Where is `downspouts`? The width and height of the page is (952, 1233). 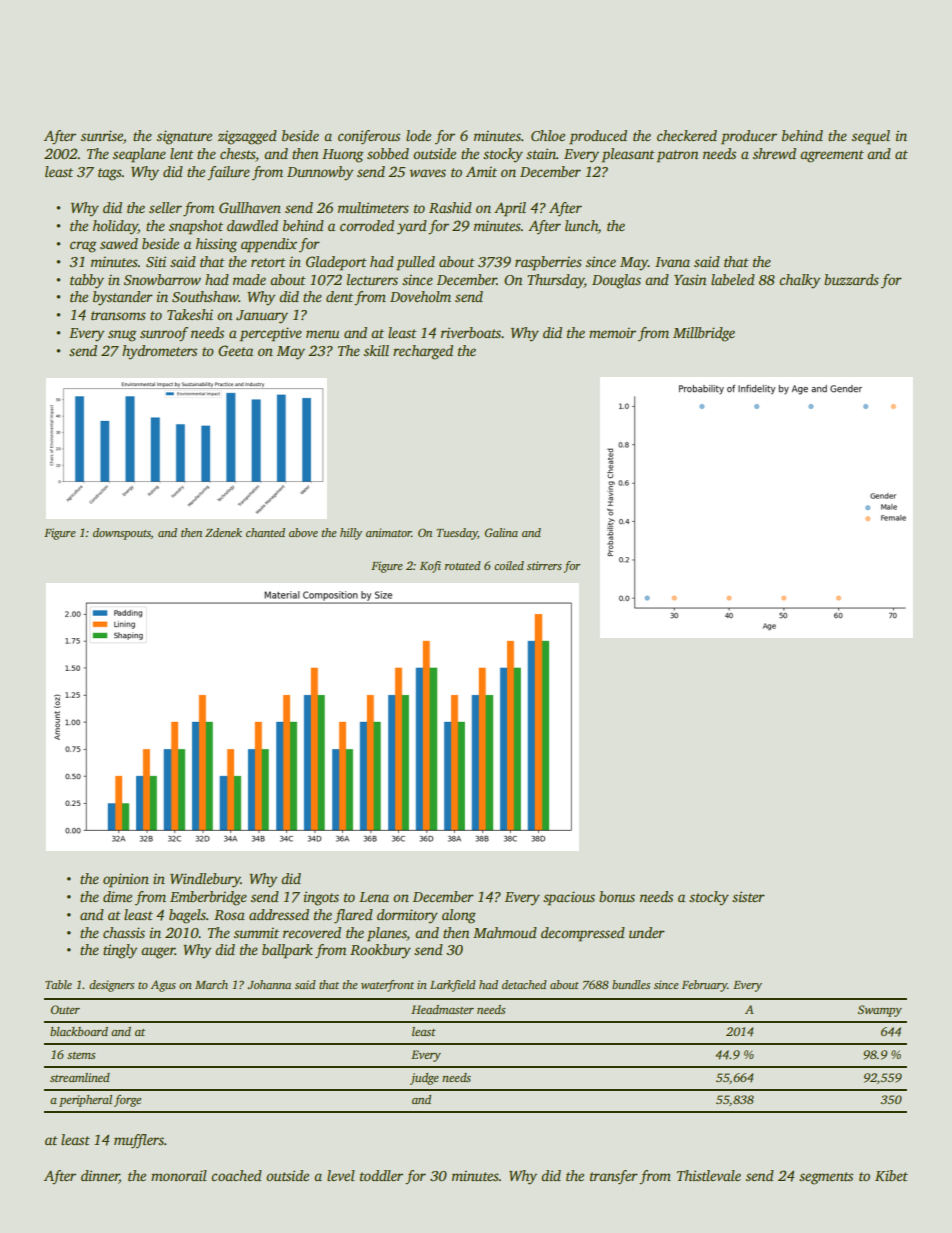
downspouts is located at coordinates (122, 534).
